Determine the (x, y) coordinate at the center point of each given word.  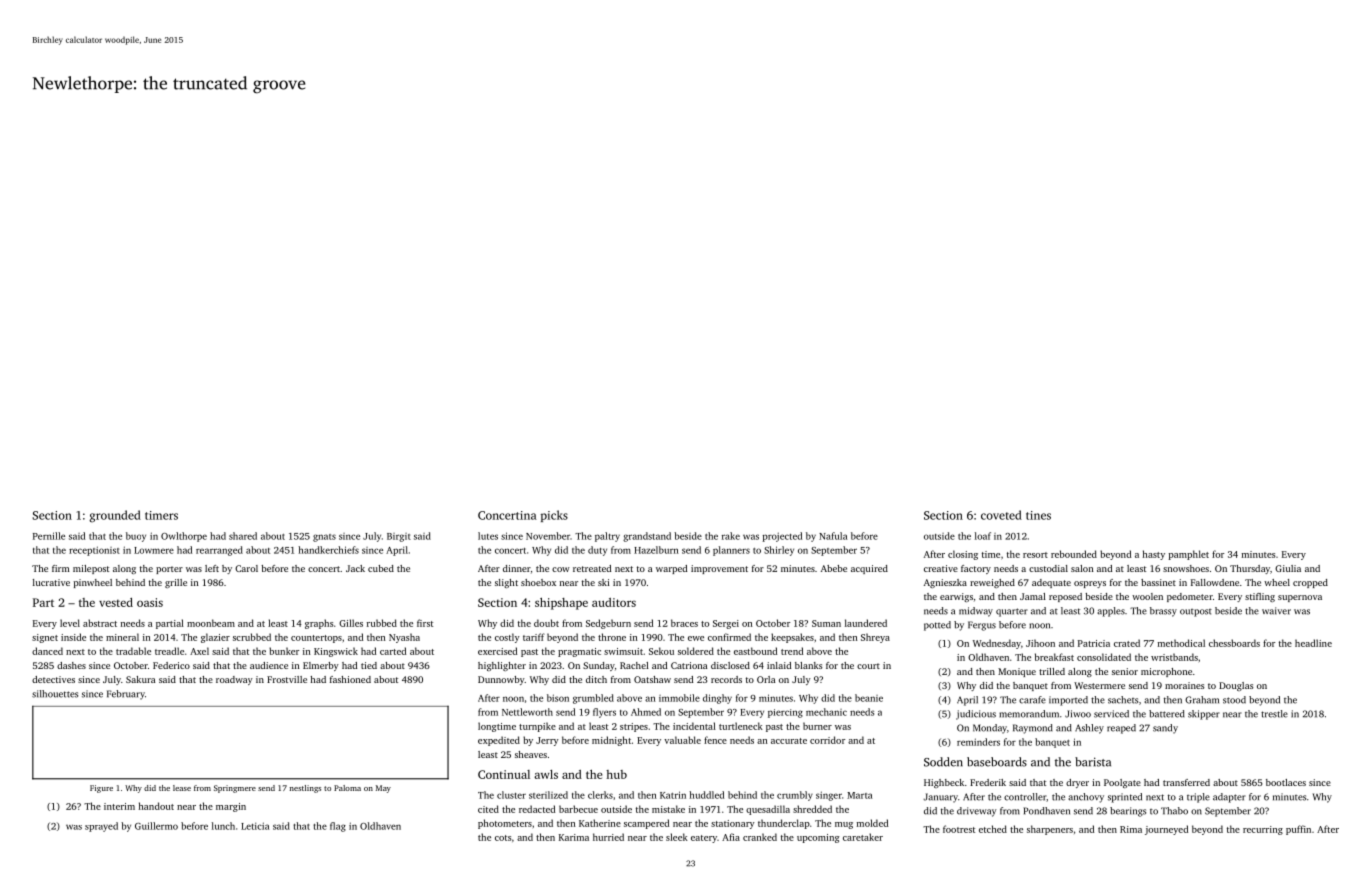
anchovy (1086, 798)
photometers (505, 824)
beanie (869, 698)
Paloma (347, 788)
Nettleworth (527, 712)
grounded (115, 516)
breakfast (1054, 657)
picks (554, 516)
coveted (1001, 515)
